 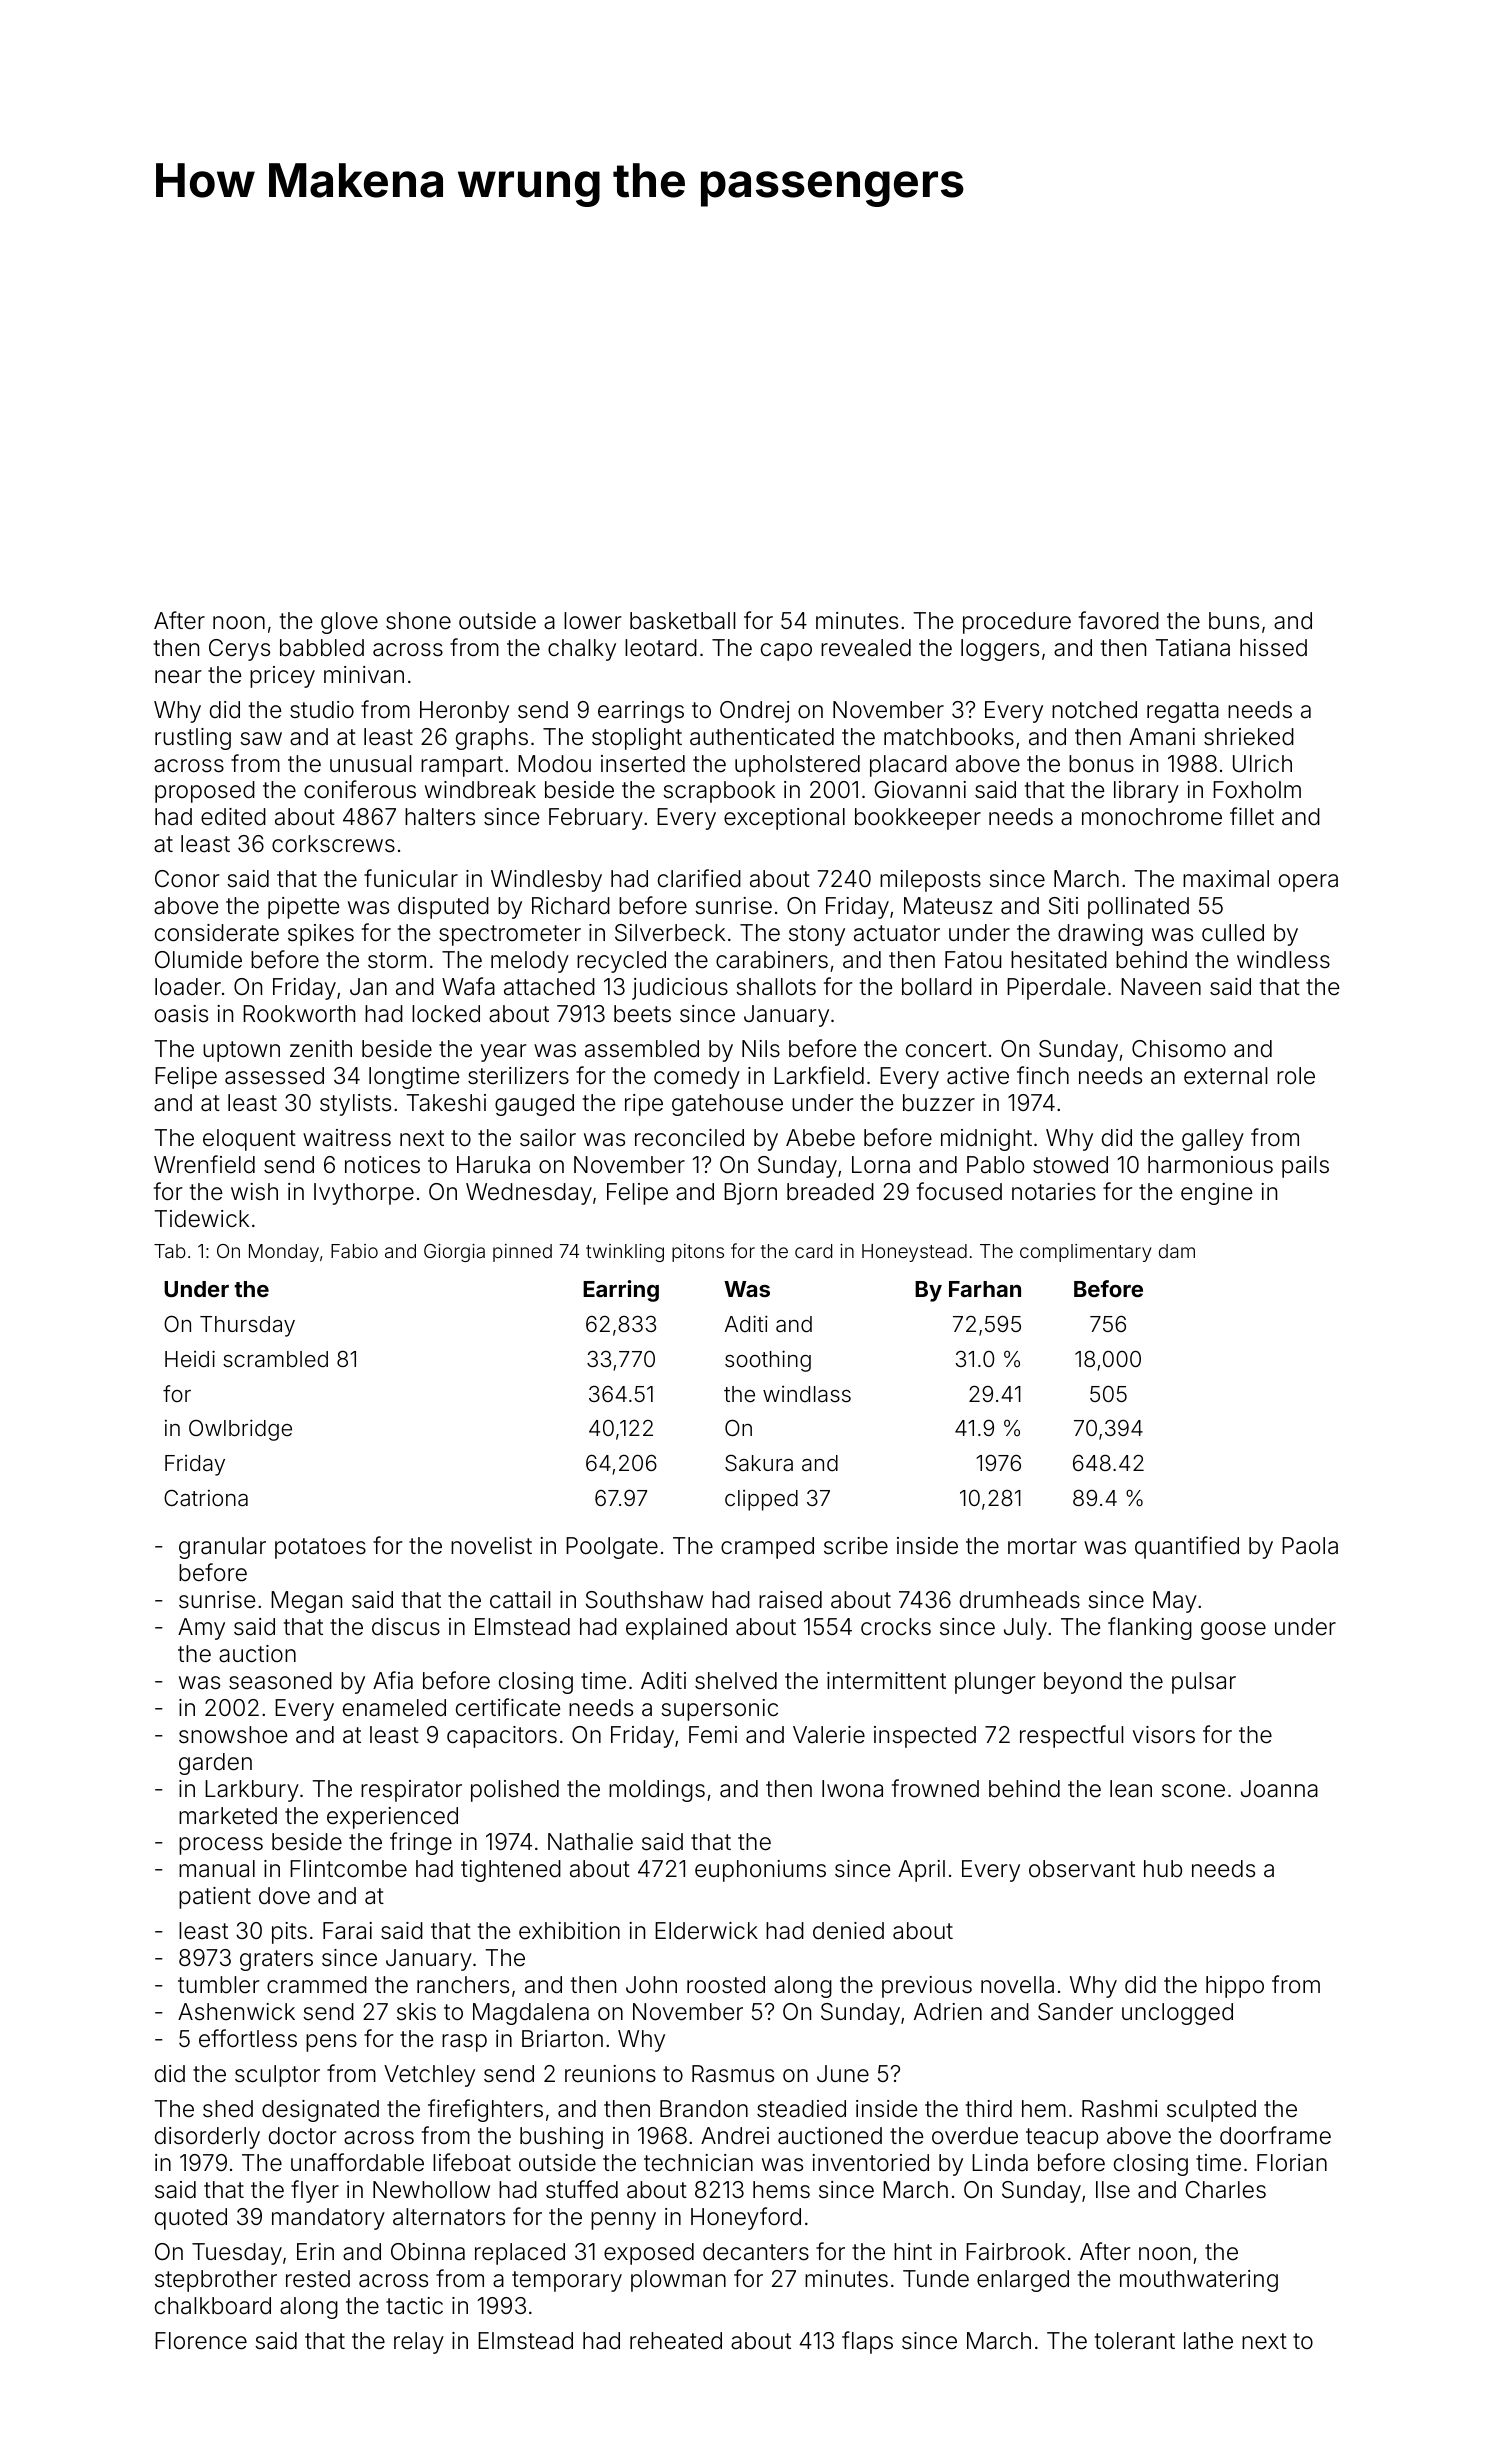 What do you see at coordinates (930, 881) in the image?
I see `mileposts` at bounding box center [930, 881].
